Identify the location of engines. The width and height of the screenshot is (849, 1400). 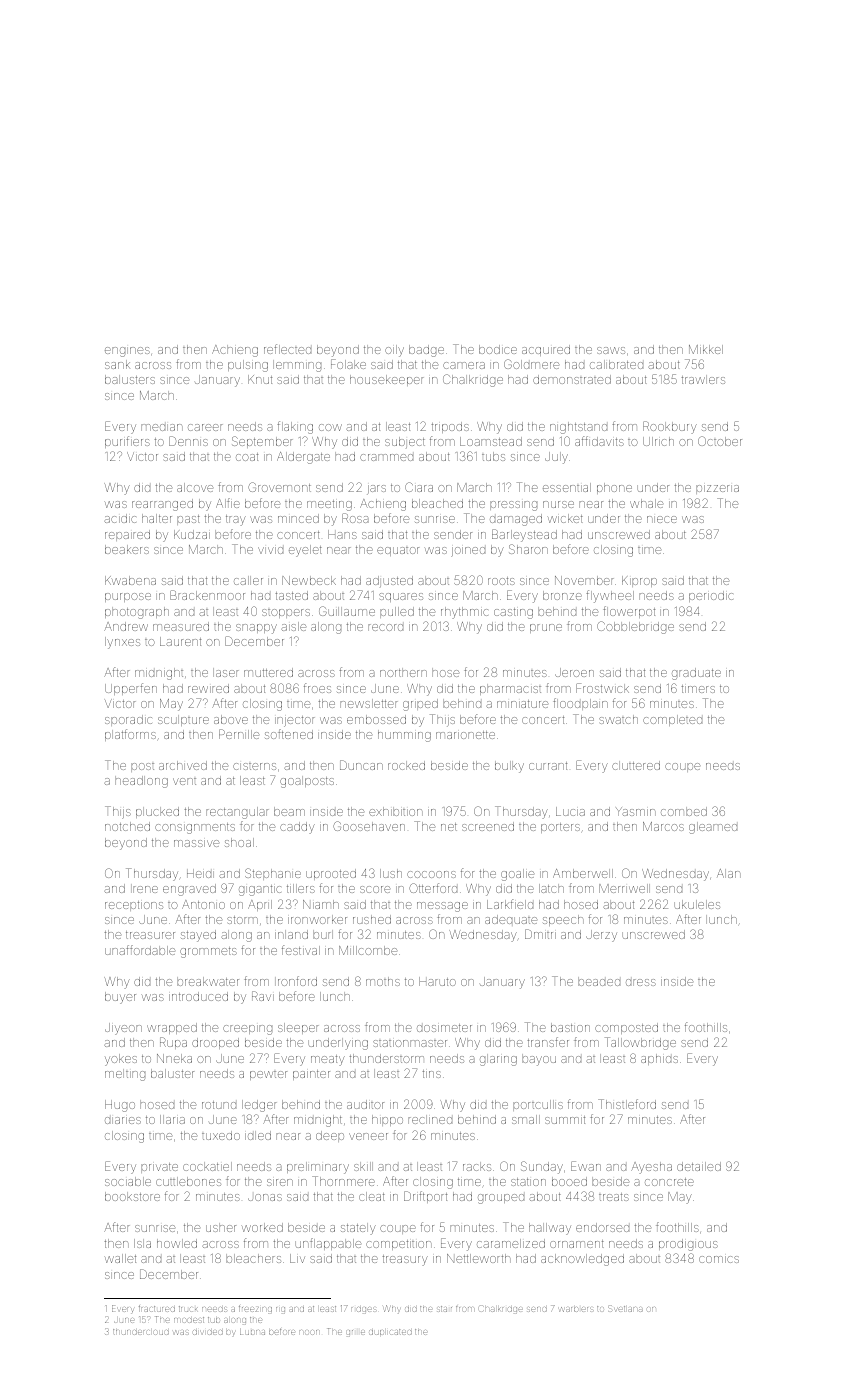
(127, 352).
